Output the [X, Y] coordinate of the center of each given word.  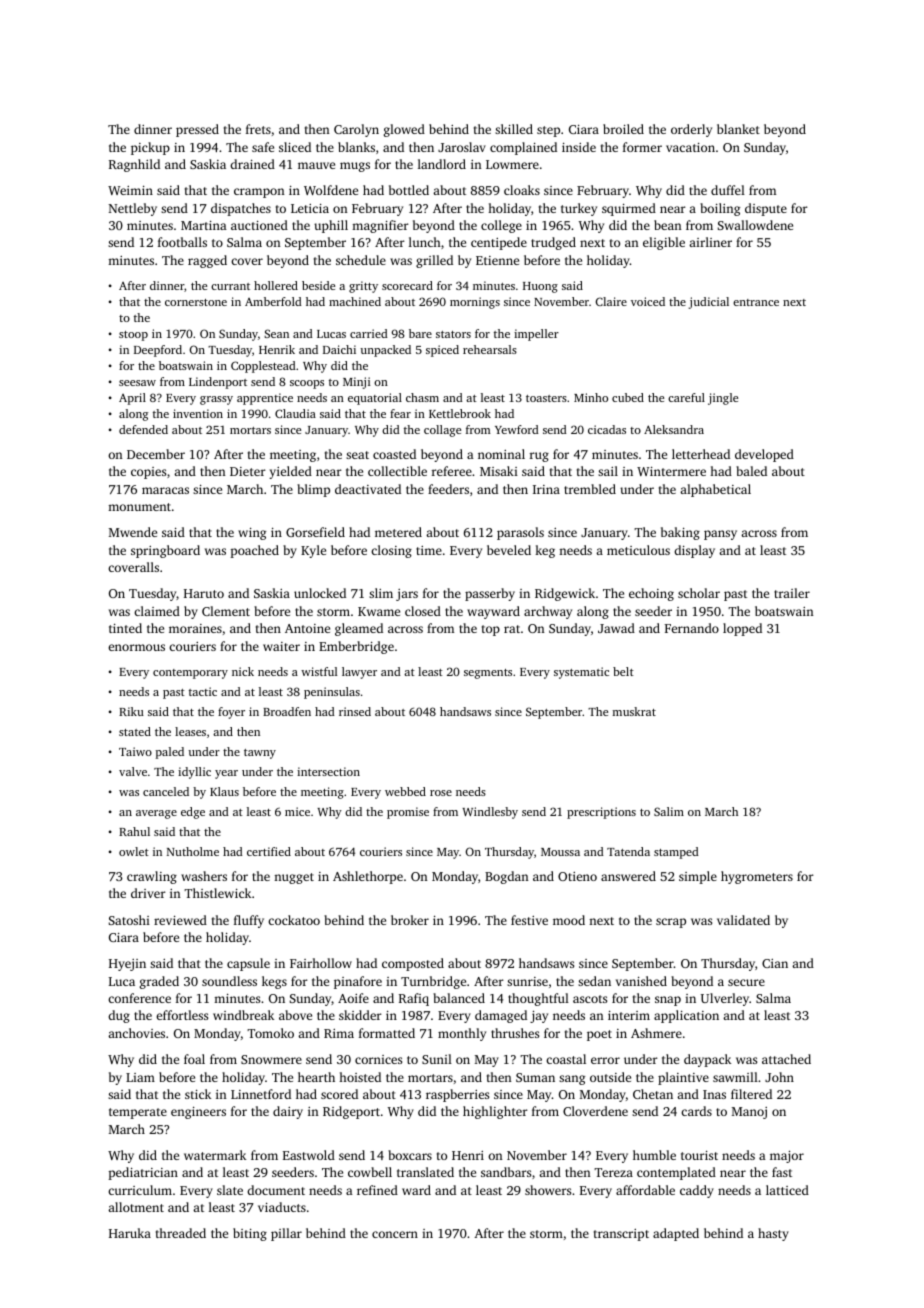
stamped [676, 853]
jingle [723, 399]
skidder [360, 1015]
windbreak [243, 1015]
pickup [150, 148]
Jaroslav [462, 147]
